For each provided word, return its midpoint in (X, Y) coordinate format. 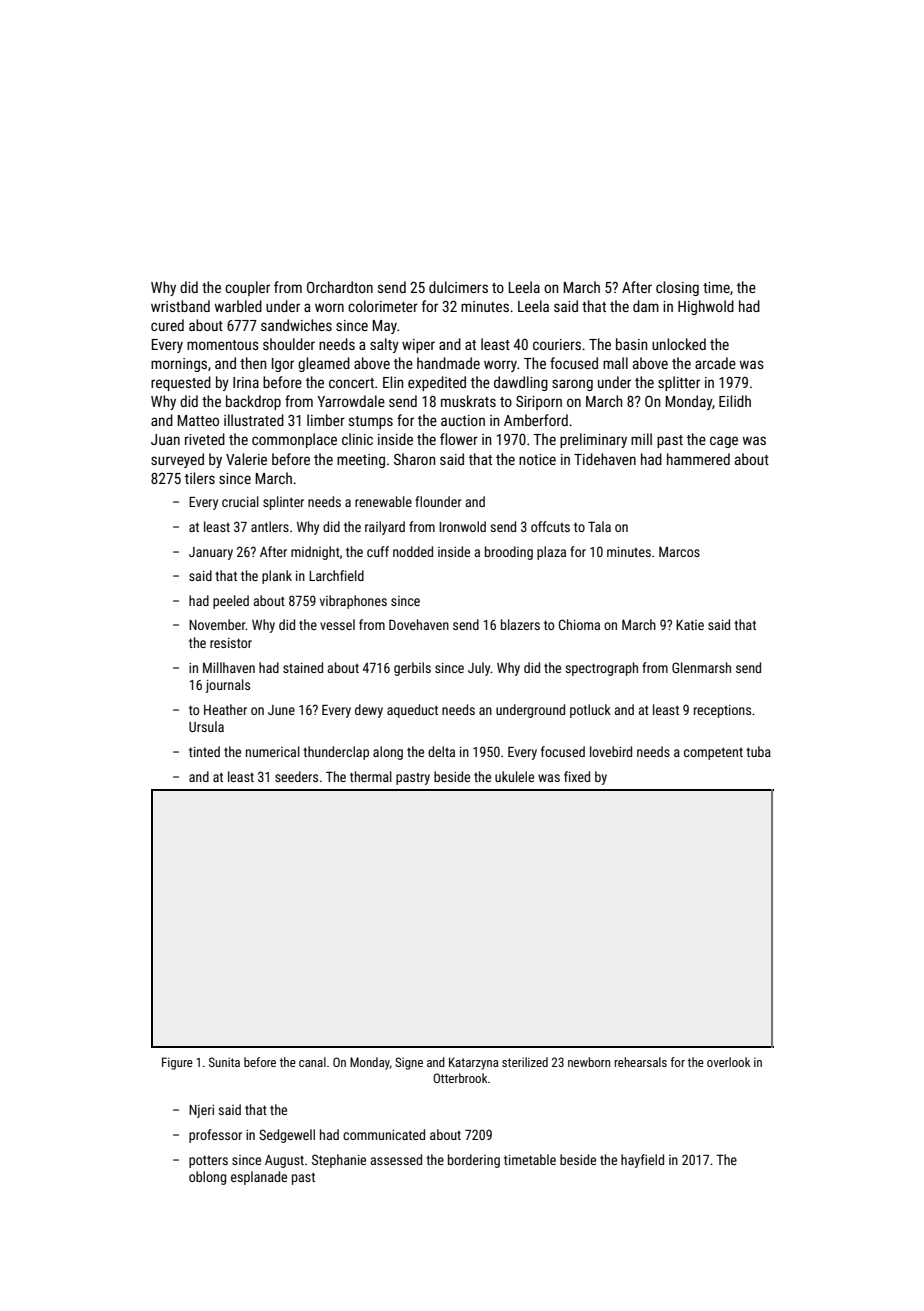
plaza (551, 553)
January (211, 553)
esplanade (259, 1178)
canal (312, 1062)
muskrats (468, 401)
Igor (283, 365)
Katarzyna (473, 1063)
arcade (715, 363)
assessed (396, 1159)
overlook (728, 1062)
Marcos (679, 551)
